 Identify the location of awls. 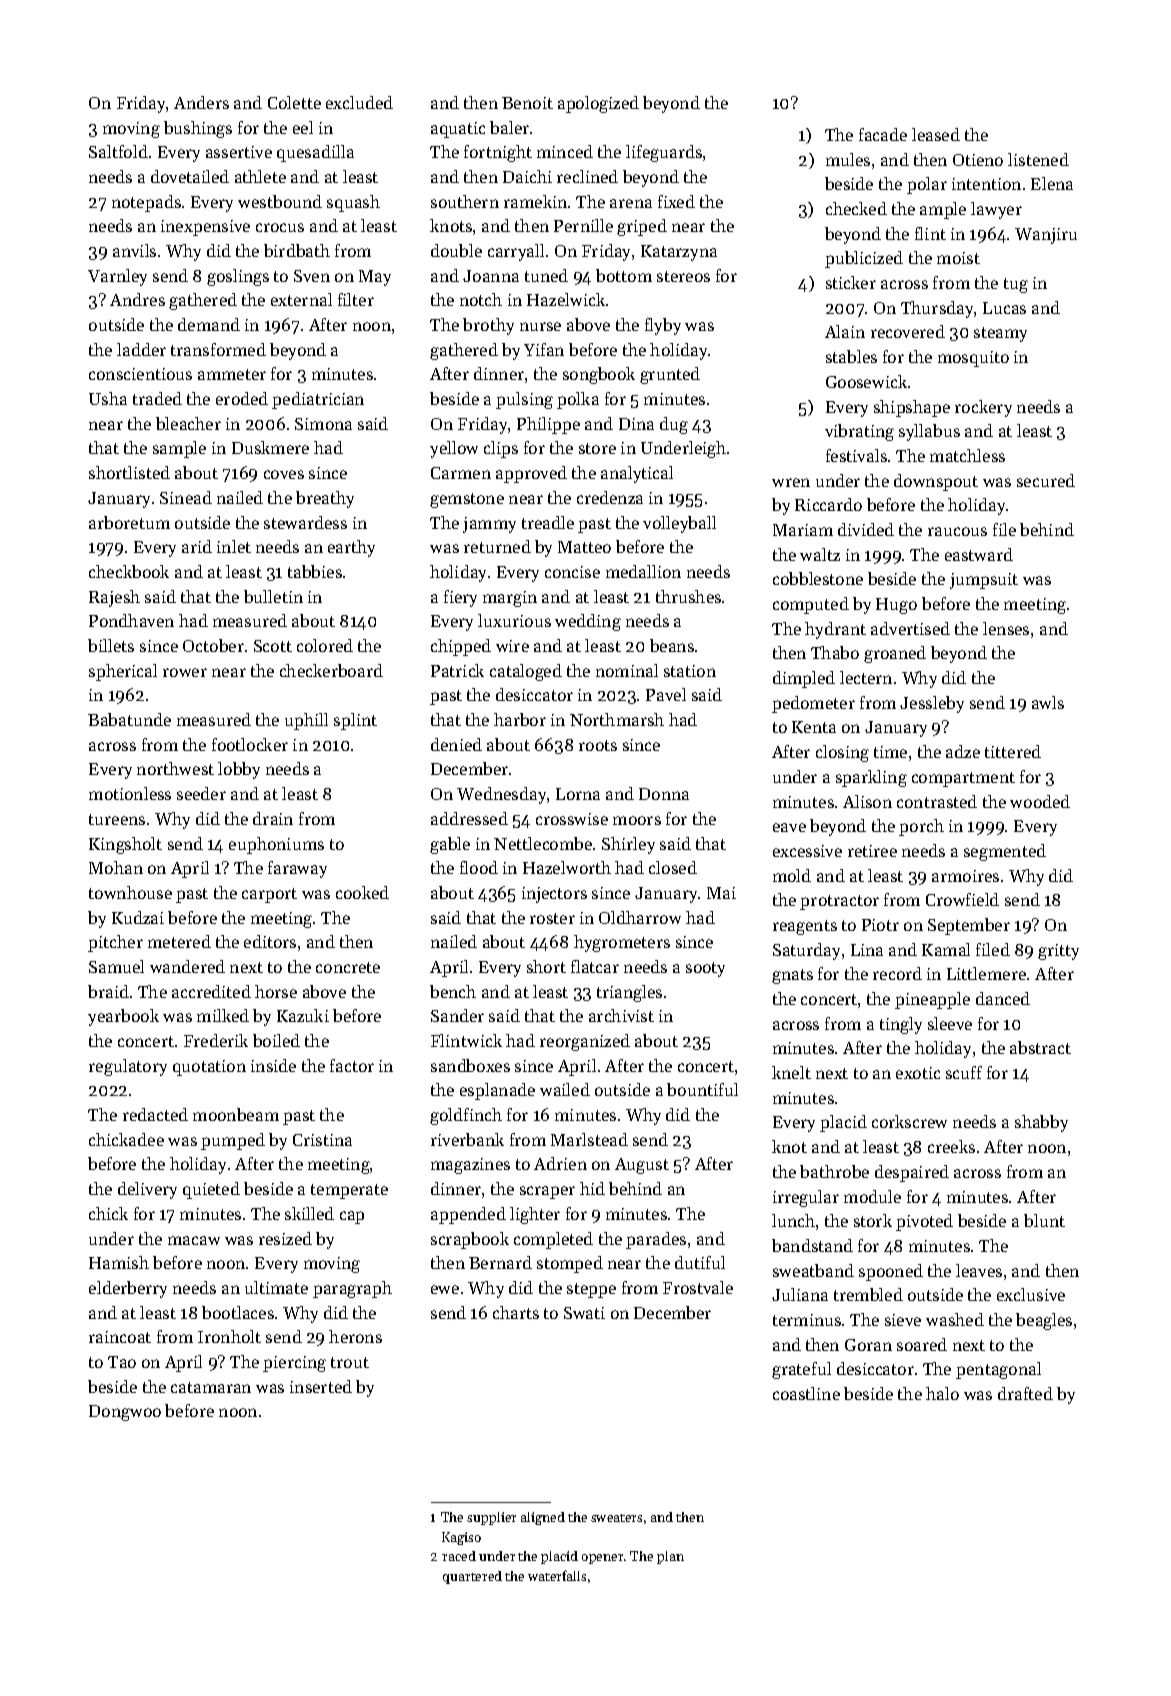
(1048, 702).
